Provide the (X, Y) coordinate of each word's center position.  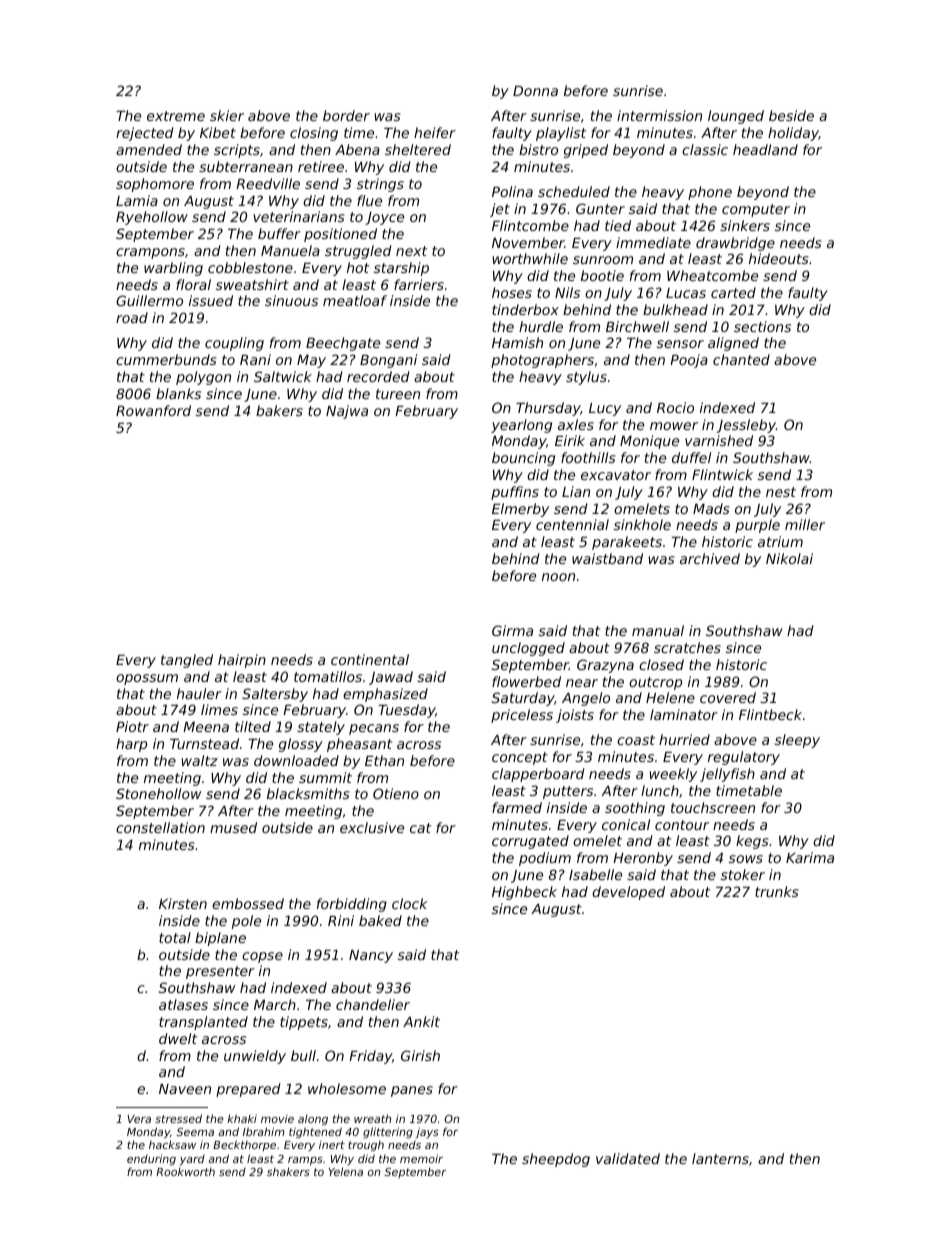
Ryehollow (152, 218)
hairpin (242, 661)
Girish (420, 1055)
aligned (733, 344)
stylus (586, 378)
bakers (279, 410)
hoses (512, 292)
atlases (183, 1004)
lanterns (720, 1158)
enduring (151, 1160)
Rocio (675, 407)
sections (762, 326)
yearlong (521, 426)
